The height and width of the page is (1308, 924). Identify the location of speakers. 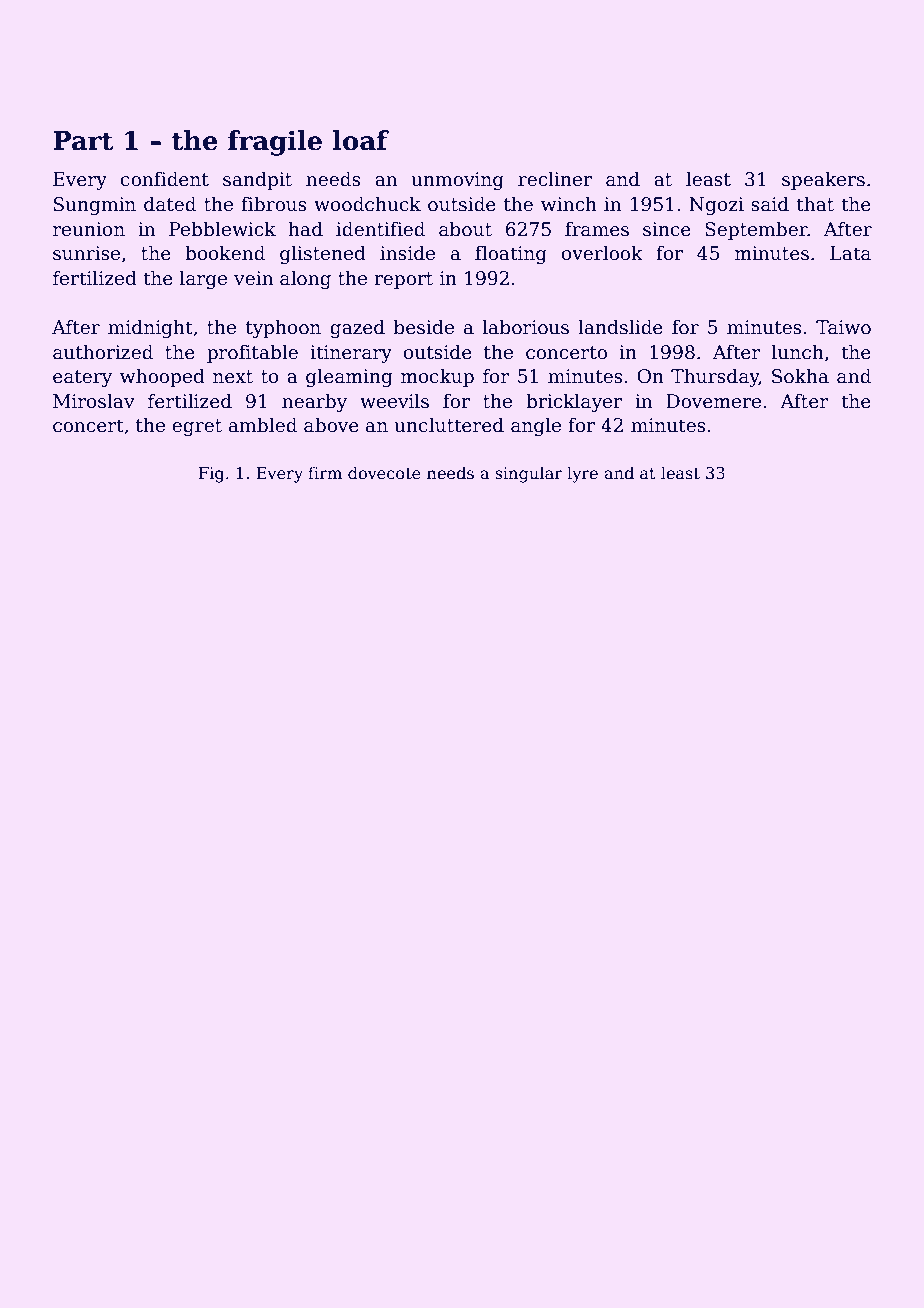
(823, 180).
